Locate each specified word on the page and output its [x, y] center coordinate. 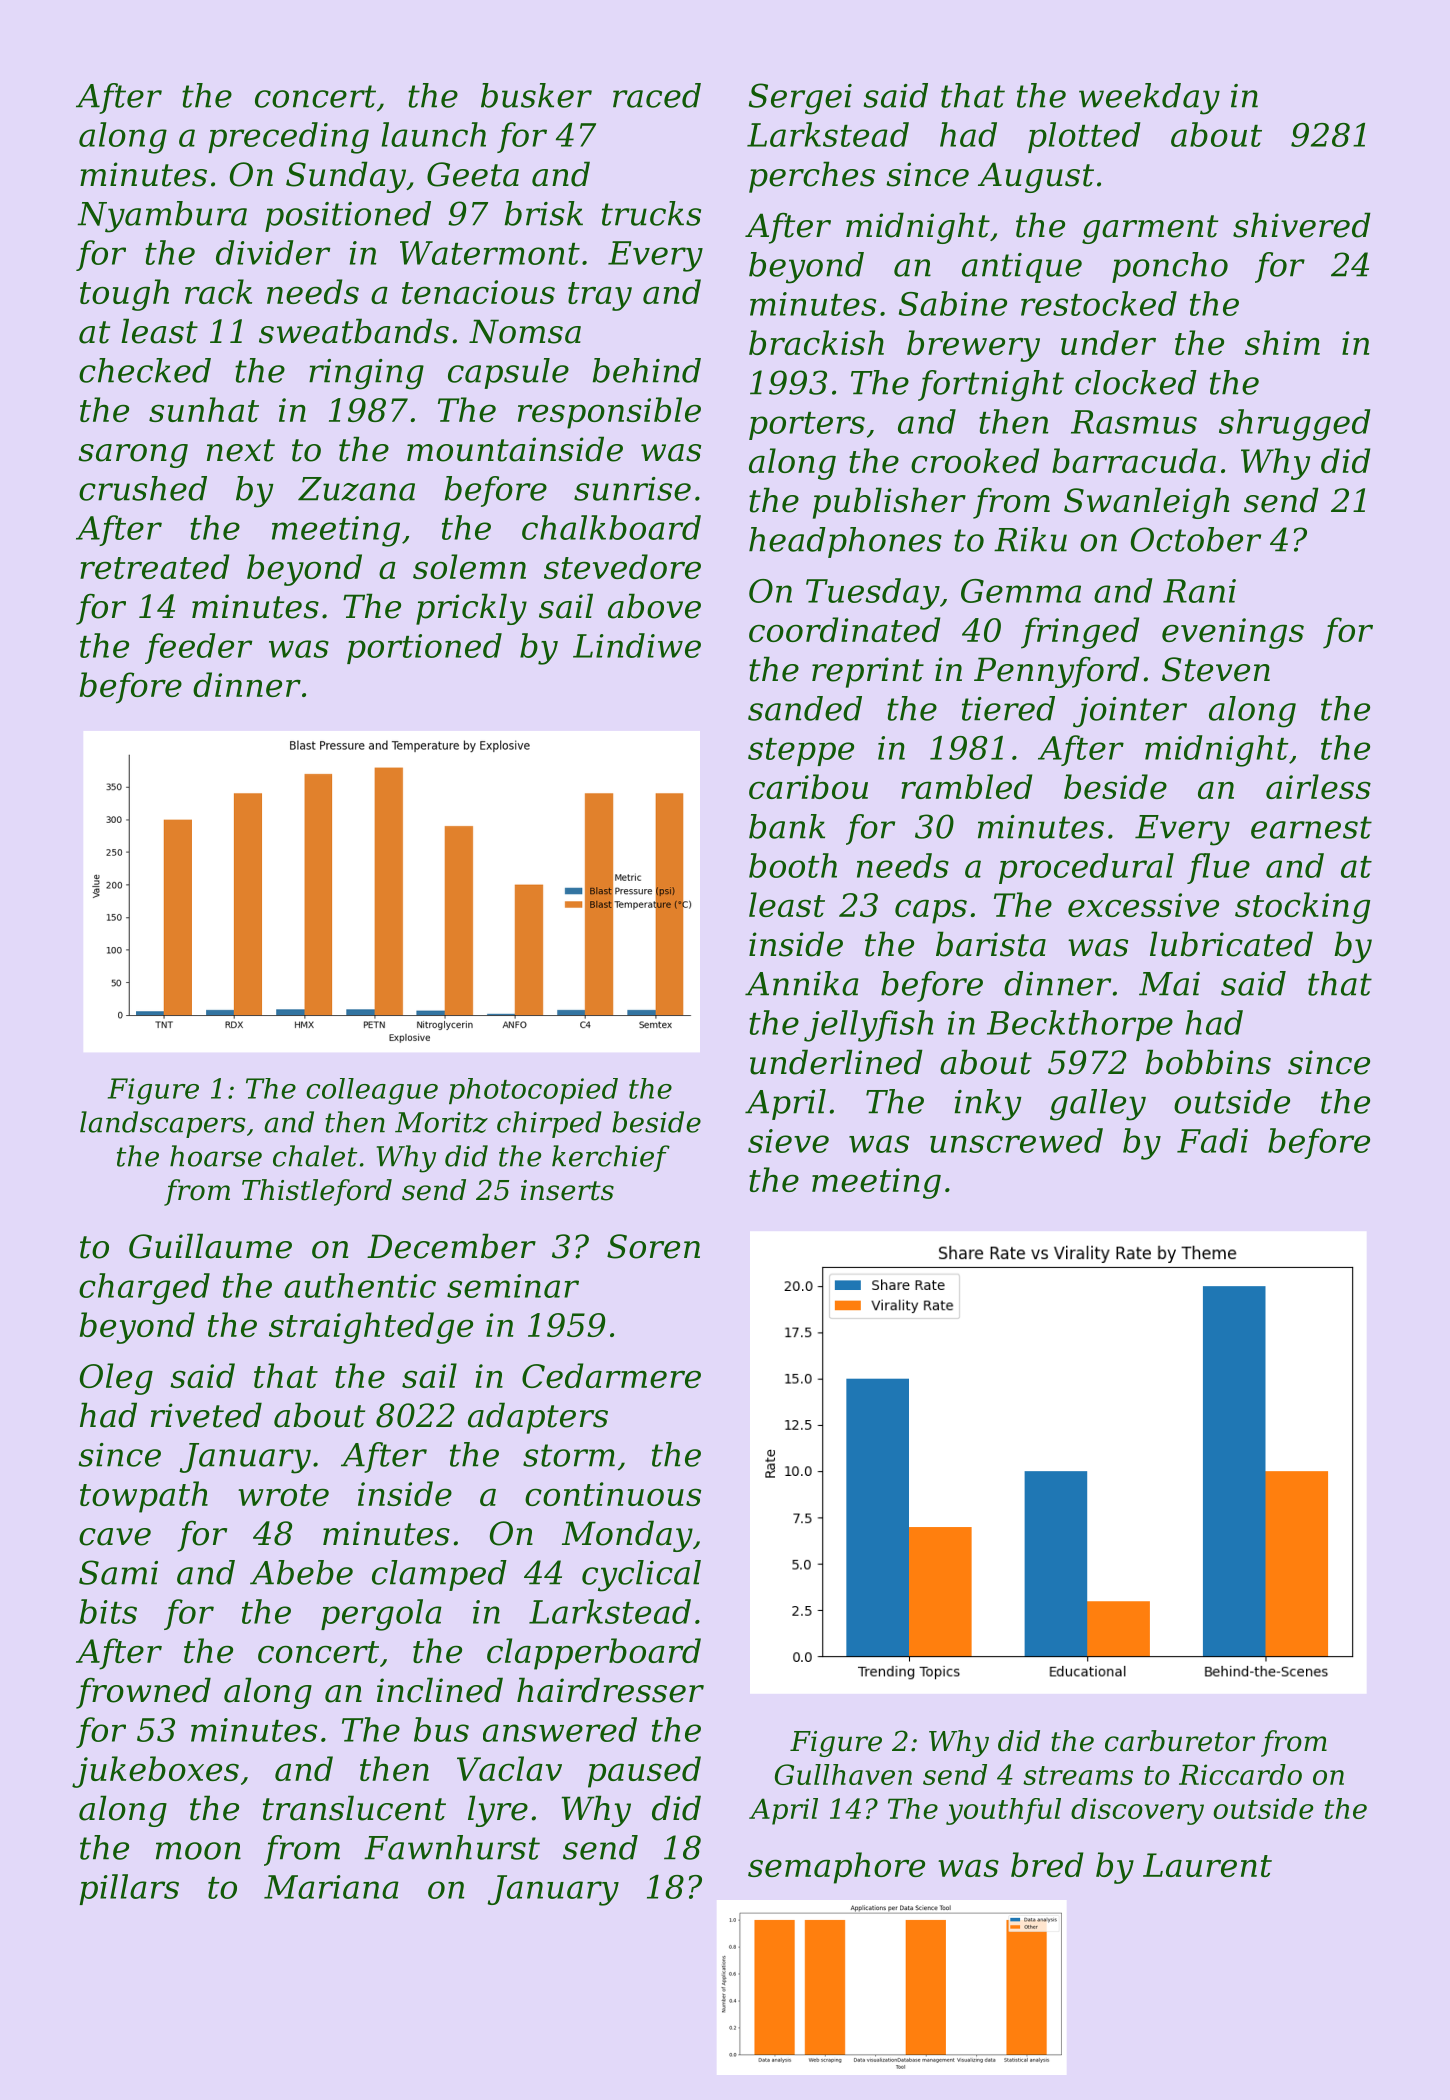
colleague [372, 1091]
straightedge [371, 1328]
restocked [1099, 303]
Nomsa [525, 331]
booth [793, 865]
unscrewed [1016, 1140]
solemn [469, 566]
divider [273, 252]
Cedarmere [611, 1375]
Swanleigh [1146, 503]
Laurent [1207, 1865]
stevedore [622, 566]
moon [198, 1851]
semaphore [836, 1868]
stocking [1302, 908]
